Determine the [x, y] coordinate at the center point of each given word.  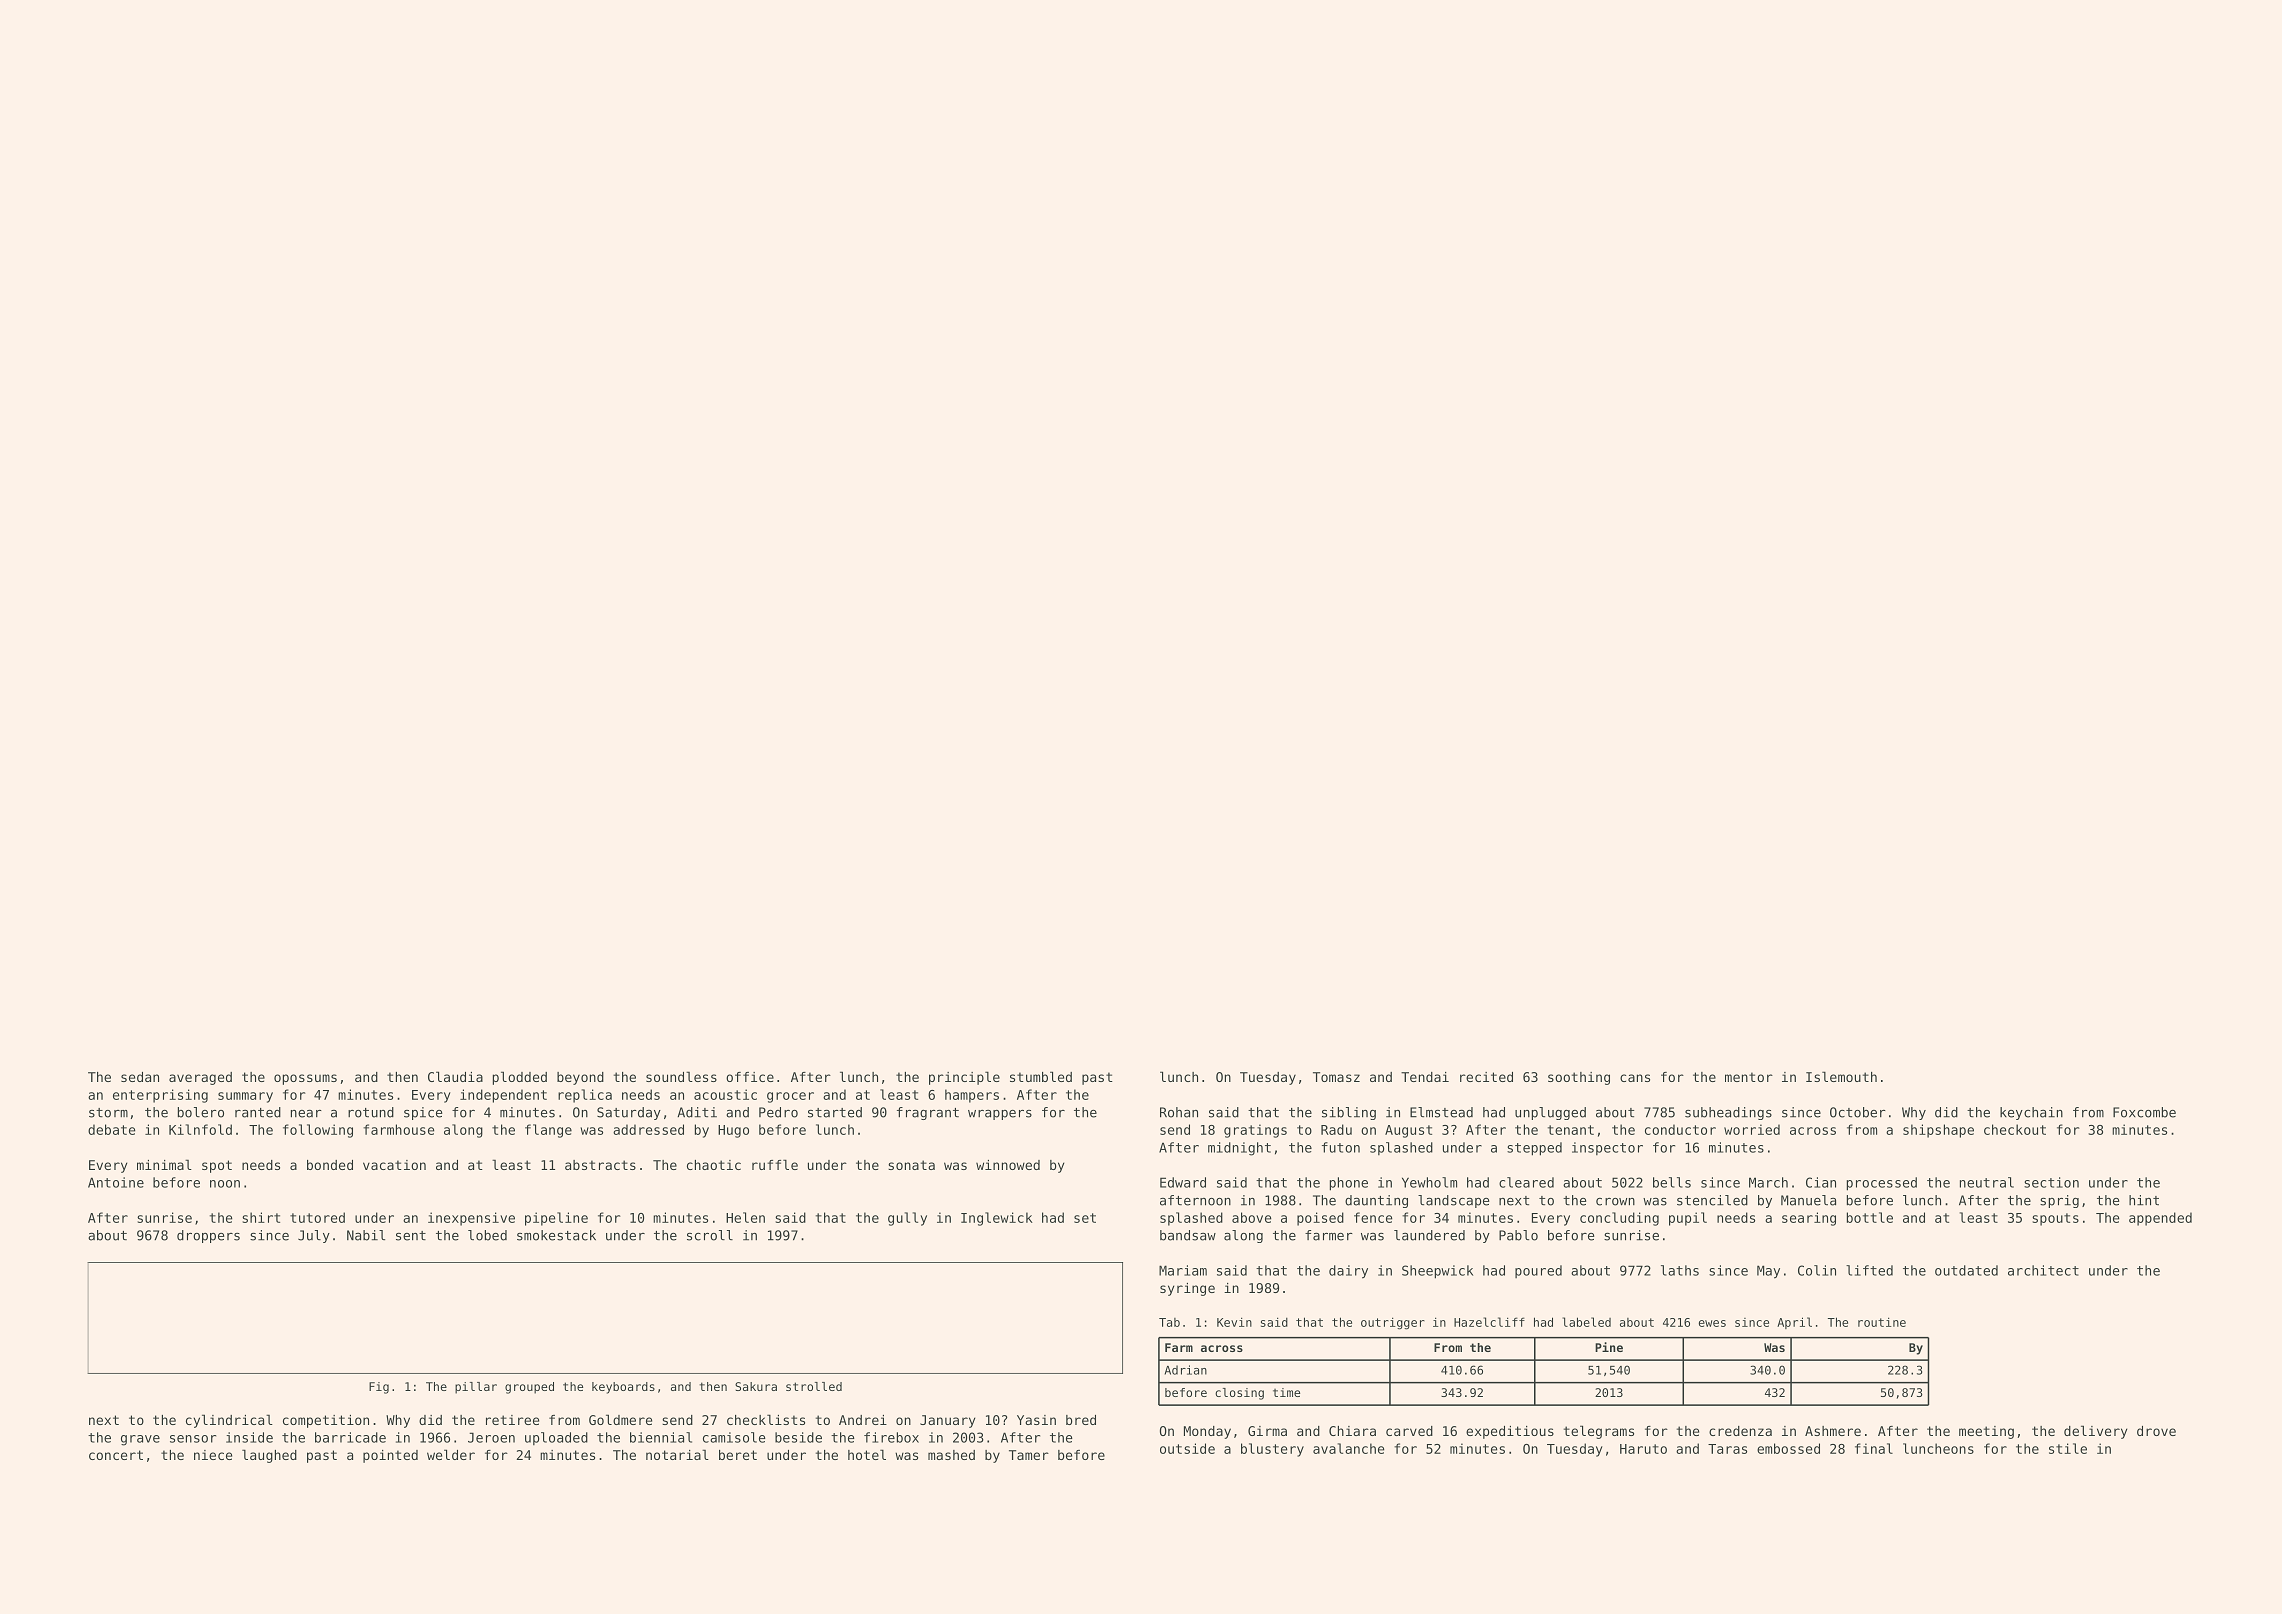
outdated [1966, 1270]
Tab [1169, 1322]
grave [140, 1440]
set [1085, 1218]
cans [1635, 1078]
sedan [140, 1077]
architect [2043, 1270]
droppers [208, 1236]
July [314, 1236]
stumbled [1041, 1076]
